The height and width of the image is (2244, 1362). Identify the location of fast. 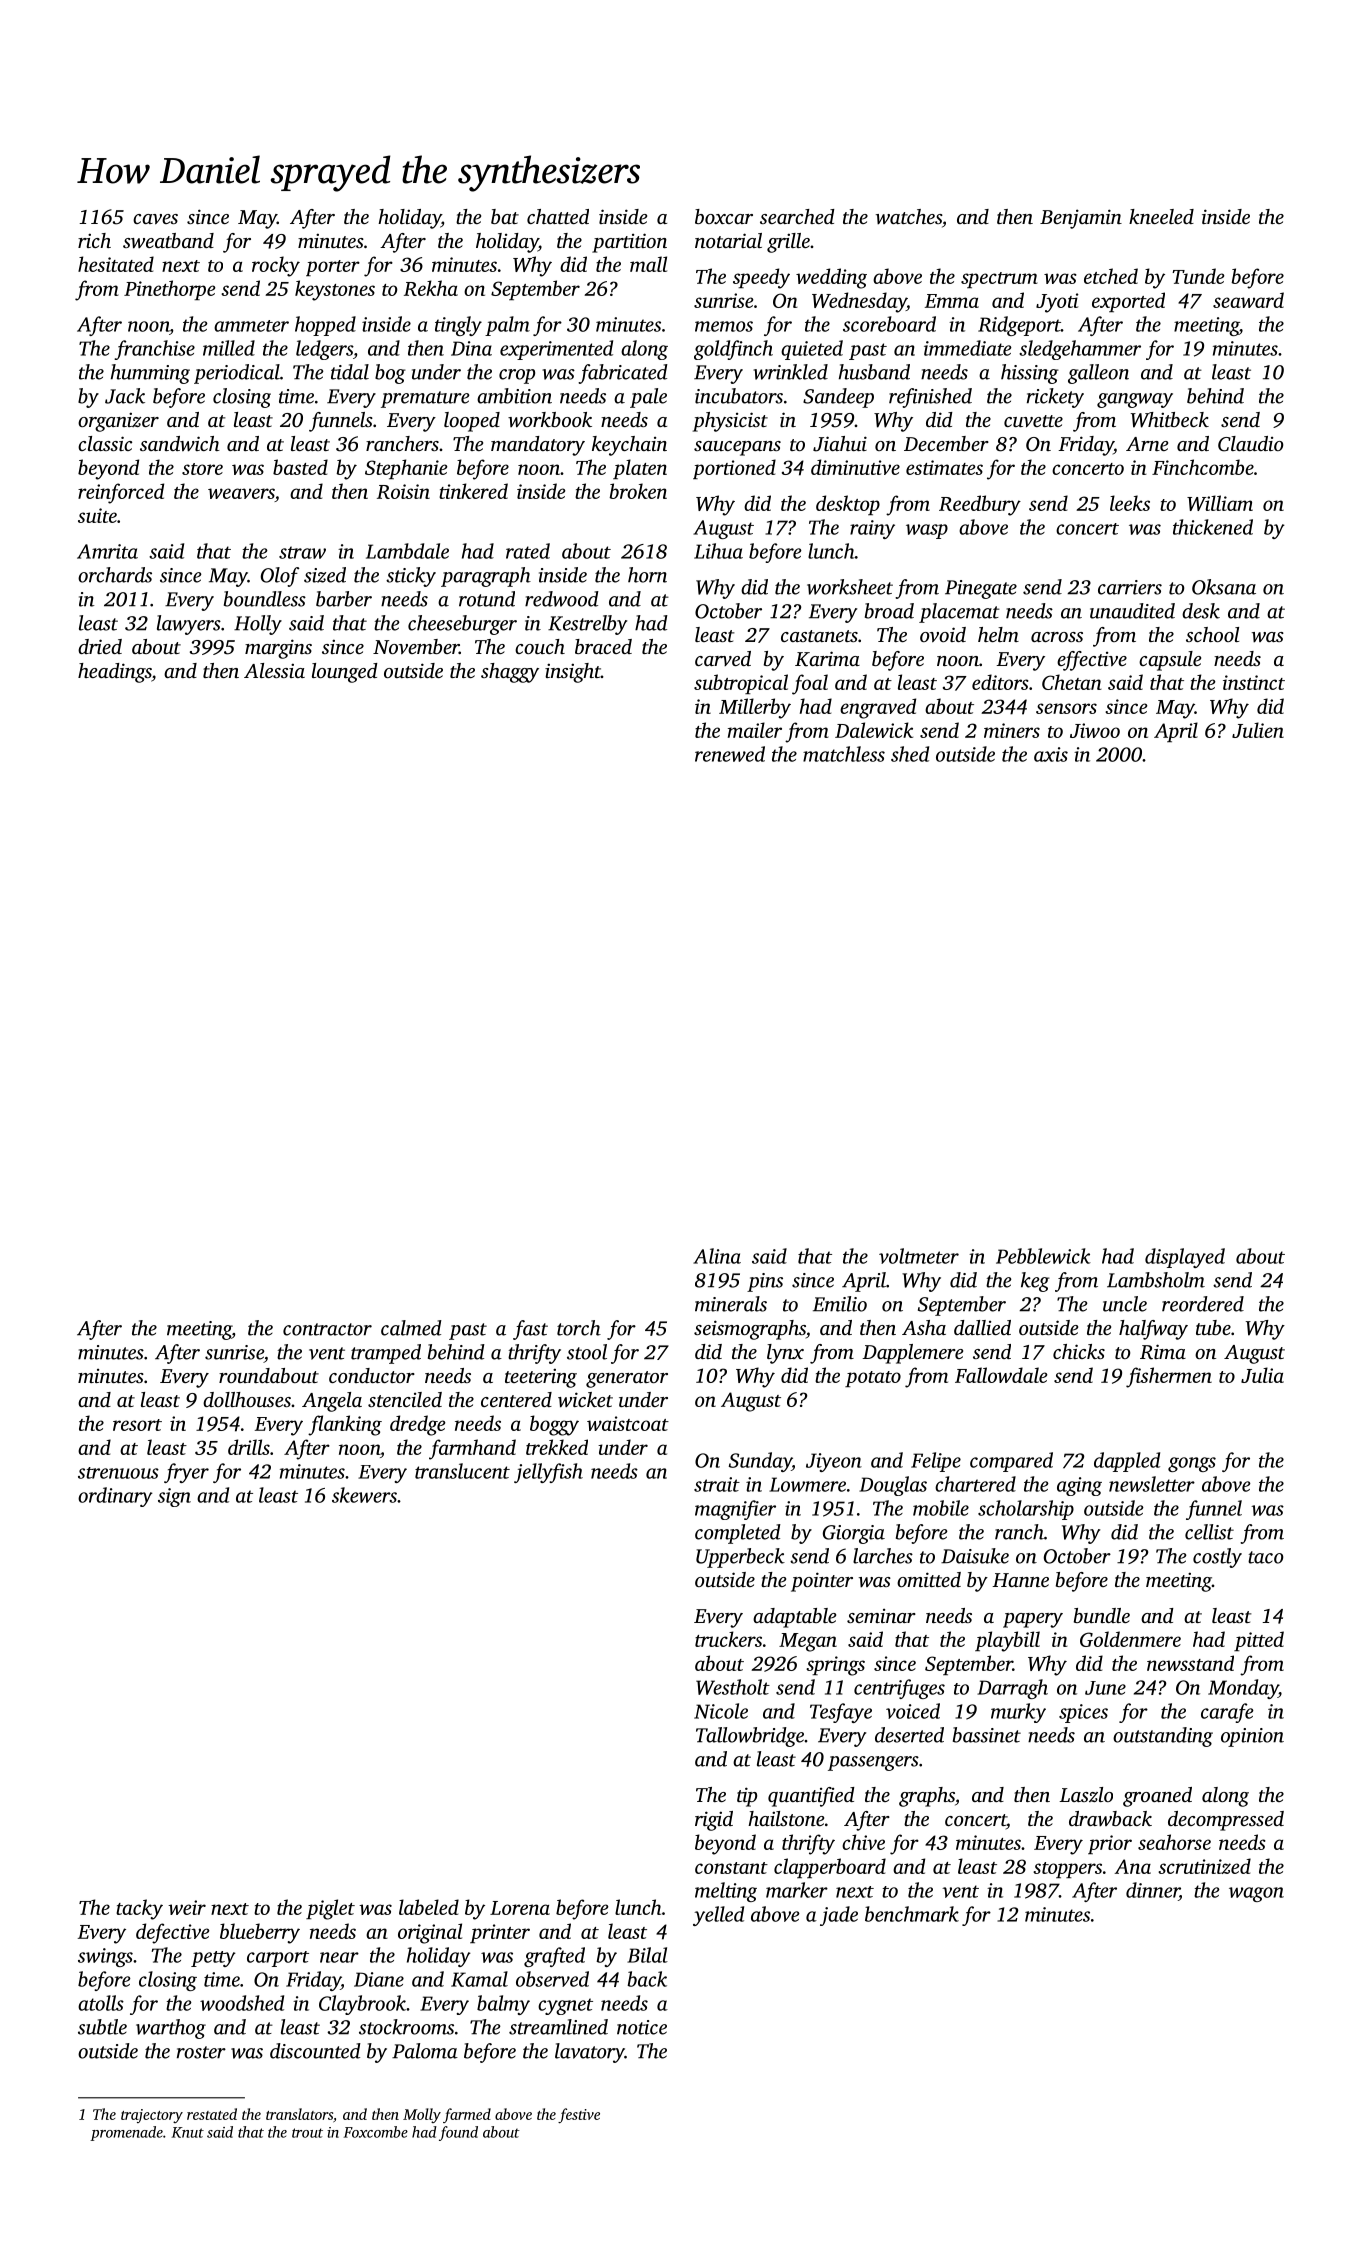
(530, 1330).
